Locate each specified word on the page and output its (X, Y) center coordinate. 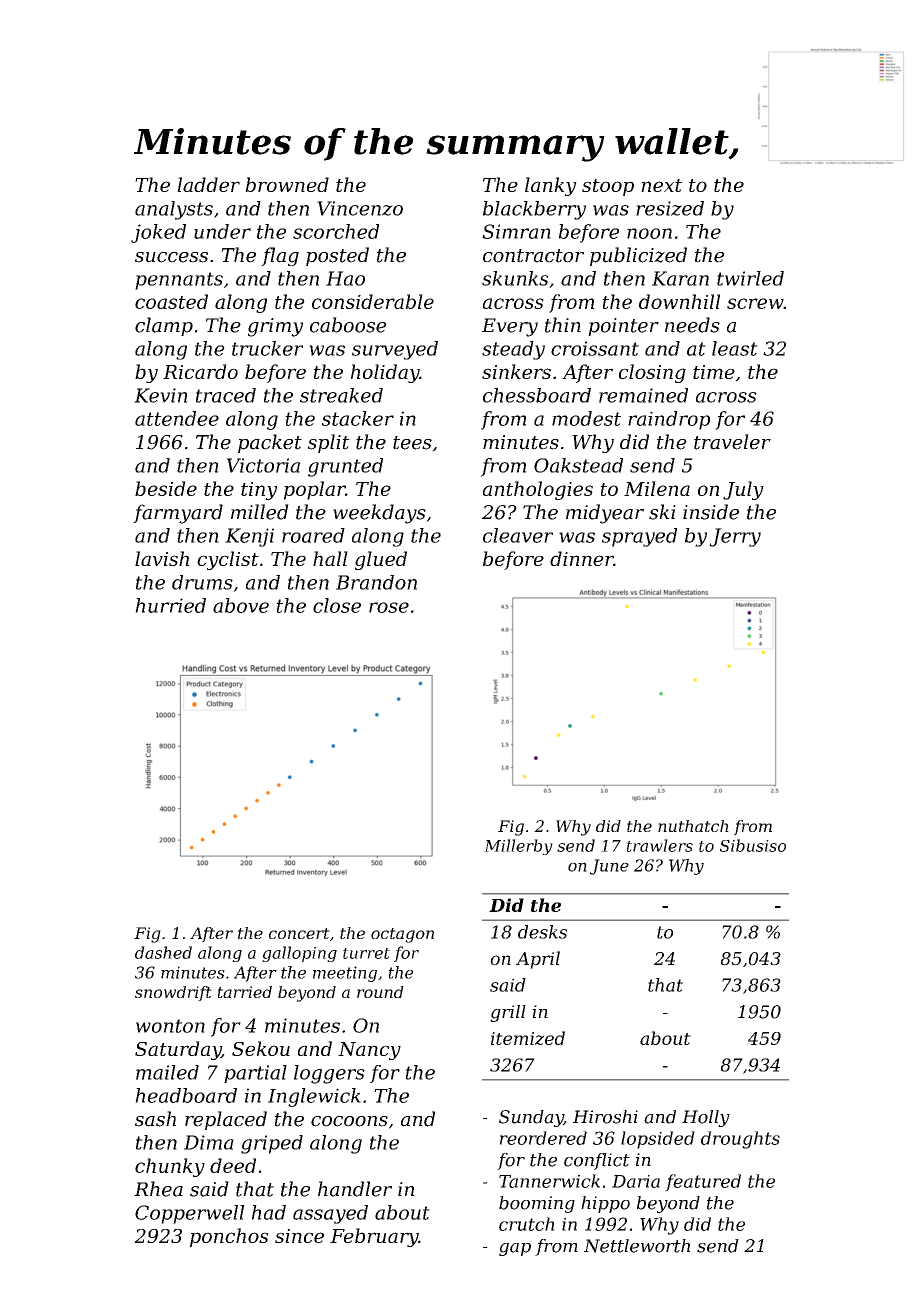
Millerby (518, 847)
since (299, 1236)
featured (703, 1183)
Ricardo (200, 371)
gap (515, 1249)
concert (299, 933)
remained (643, 395)
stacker (358, 418)
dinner (582, 558)
